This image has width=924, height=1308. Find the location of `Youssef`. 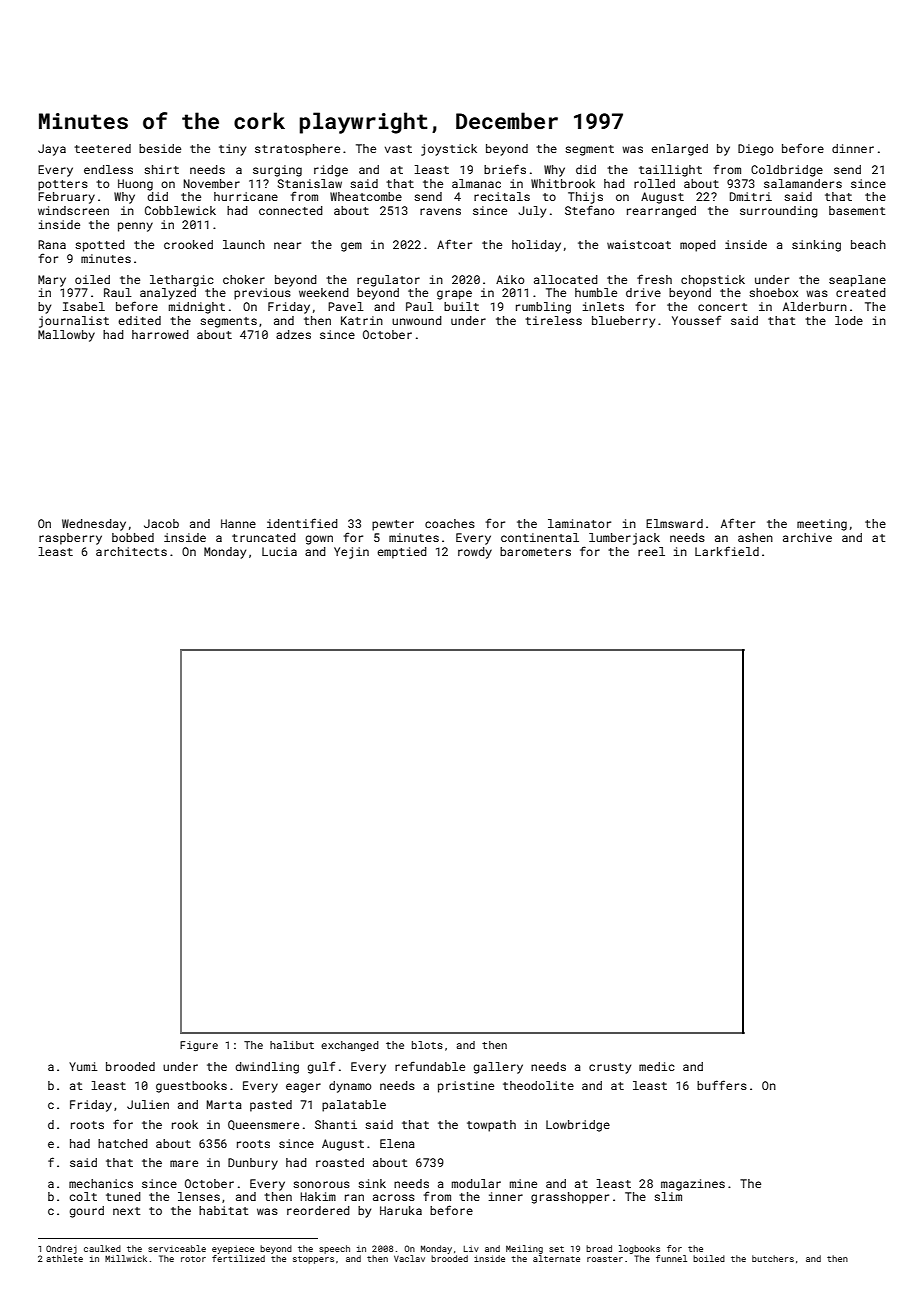

Youssef is located at coordinates (697, 320).
